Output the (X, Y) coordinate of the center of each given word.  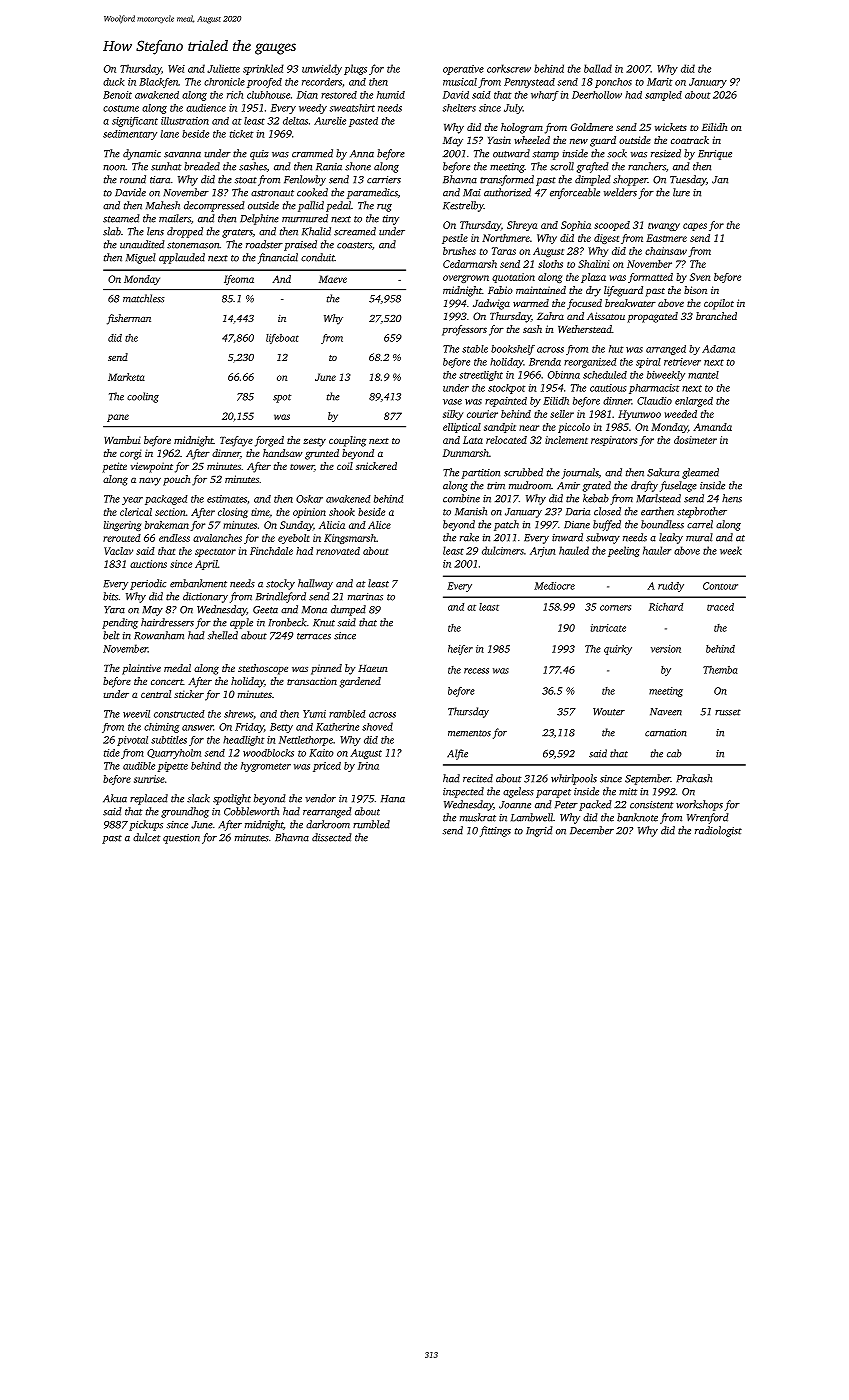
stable (475, 349)
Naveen (666, 712)
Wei (176, 69)
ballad (598, 68)
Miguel (141, 258)
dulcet (146, 837)
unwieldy (322, 69)
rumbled (371, 824)
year (132, 501)
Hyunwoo (639, 415)
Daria (578, 512)
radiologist (718, 831)
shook (342, 512)
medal (177, 668)
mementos (469, 733)
